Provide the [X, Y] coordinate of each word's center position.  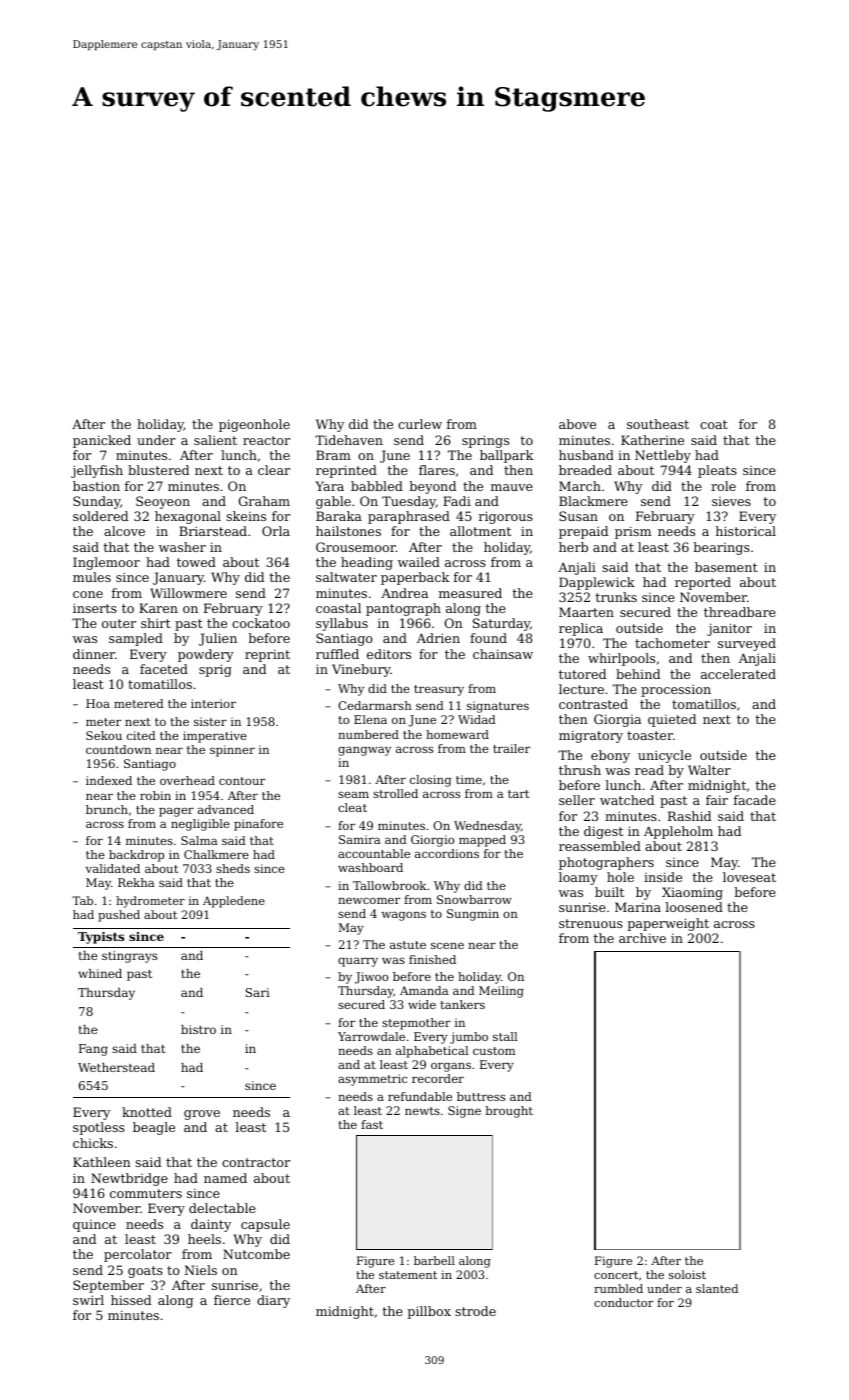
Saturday [501, 624]
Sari [258, 992]
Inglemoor [106, 563]
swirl [88, 1300]
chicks [93, 1143]
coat [714, 424]
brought [509, 1112]
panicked [102, 441]
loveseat [749, 877]
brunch [107, 809]
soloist [687, 1274]
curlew [420, 424]
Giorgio [432, 841]
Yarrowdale [371, 1036]
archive [642, 938]
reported [703, 583]
